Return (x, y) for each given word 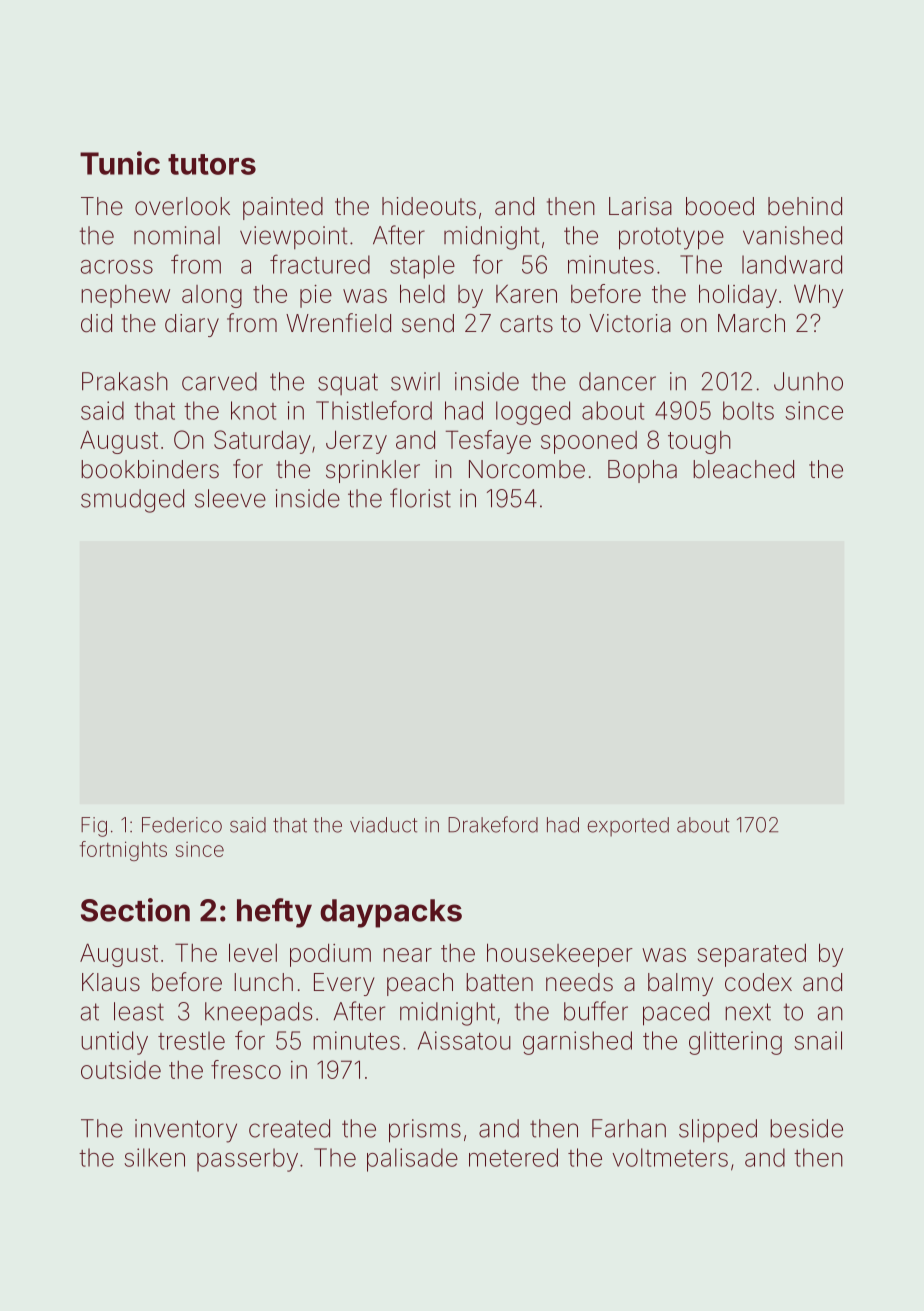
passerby (247, 1160)
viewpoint (293, 237)
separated (752, 955)
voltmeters (670, 1157)
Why (818, 296)
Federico (182, 825)
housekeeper (560, 955)
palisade (412, 1160)
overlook (182, 206)
